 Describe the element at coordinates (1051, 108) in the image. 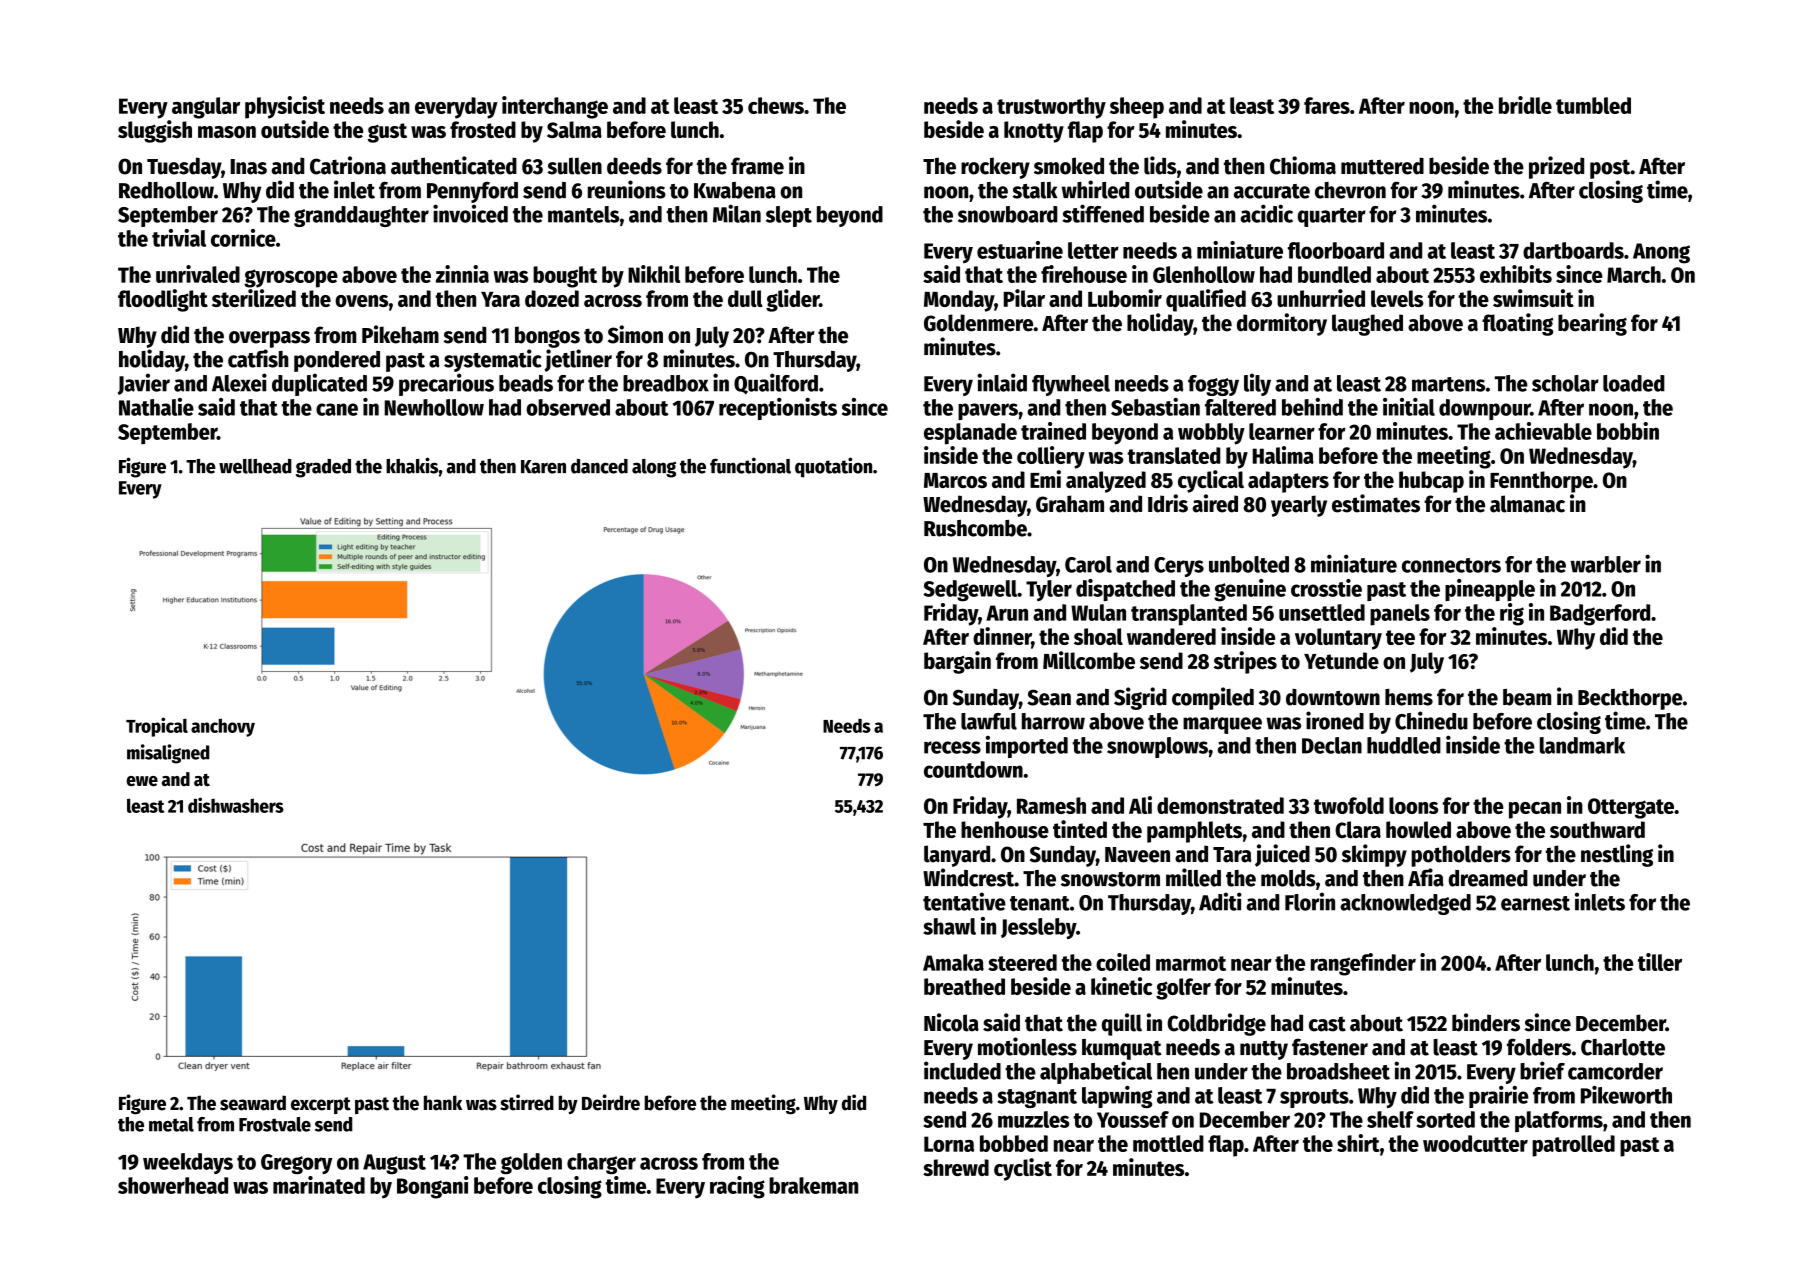

I see `trustworthy` at that location.
